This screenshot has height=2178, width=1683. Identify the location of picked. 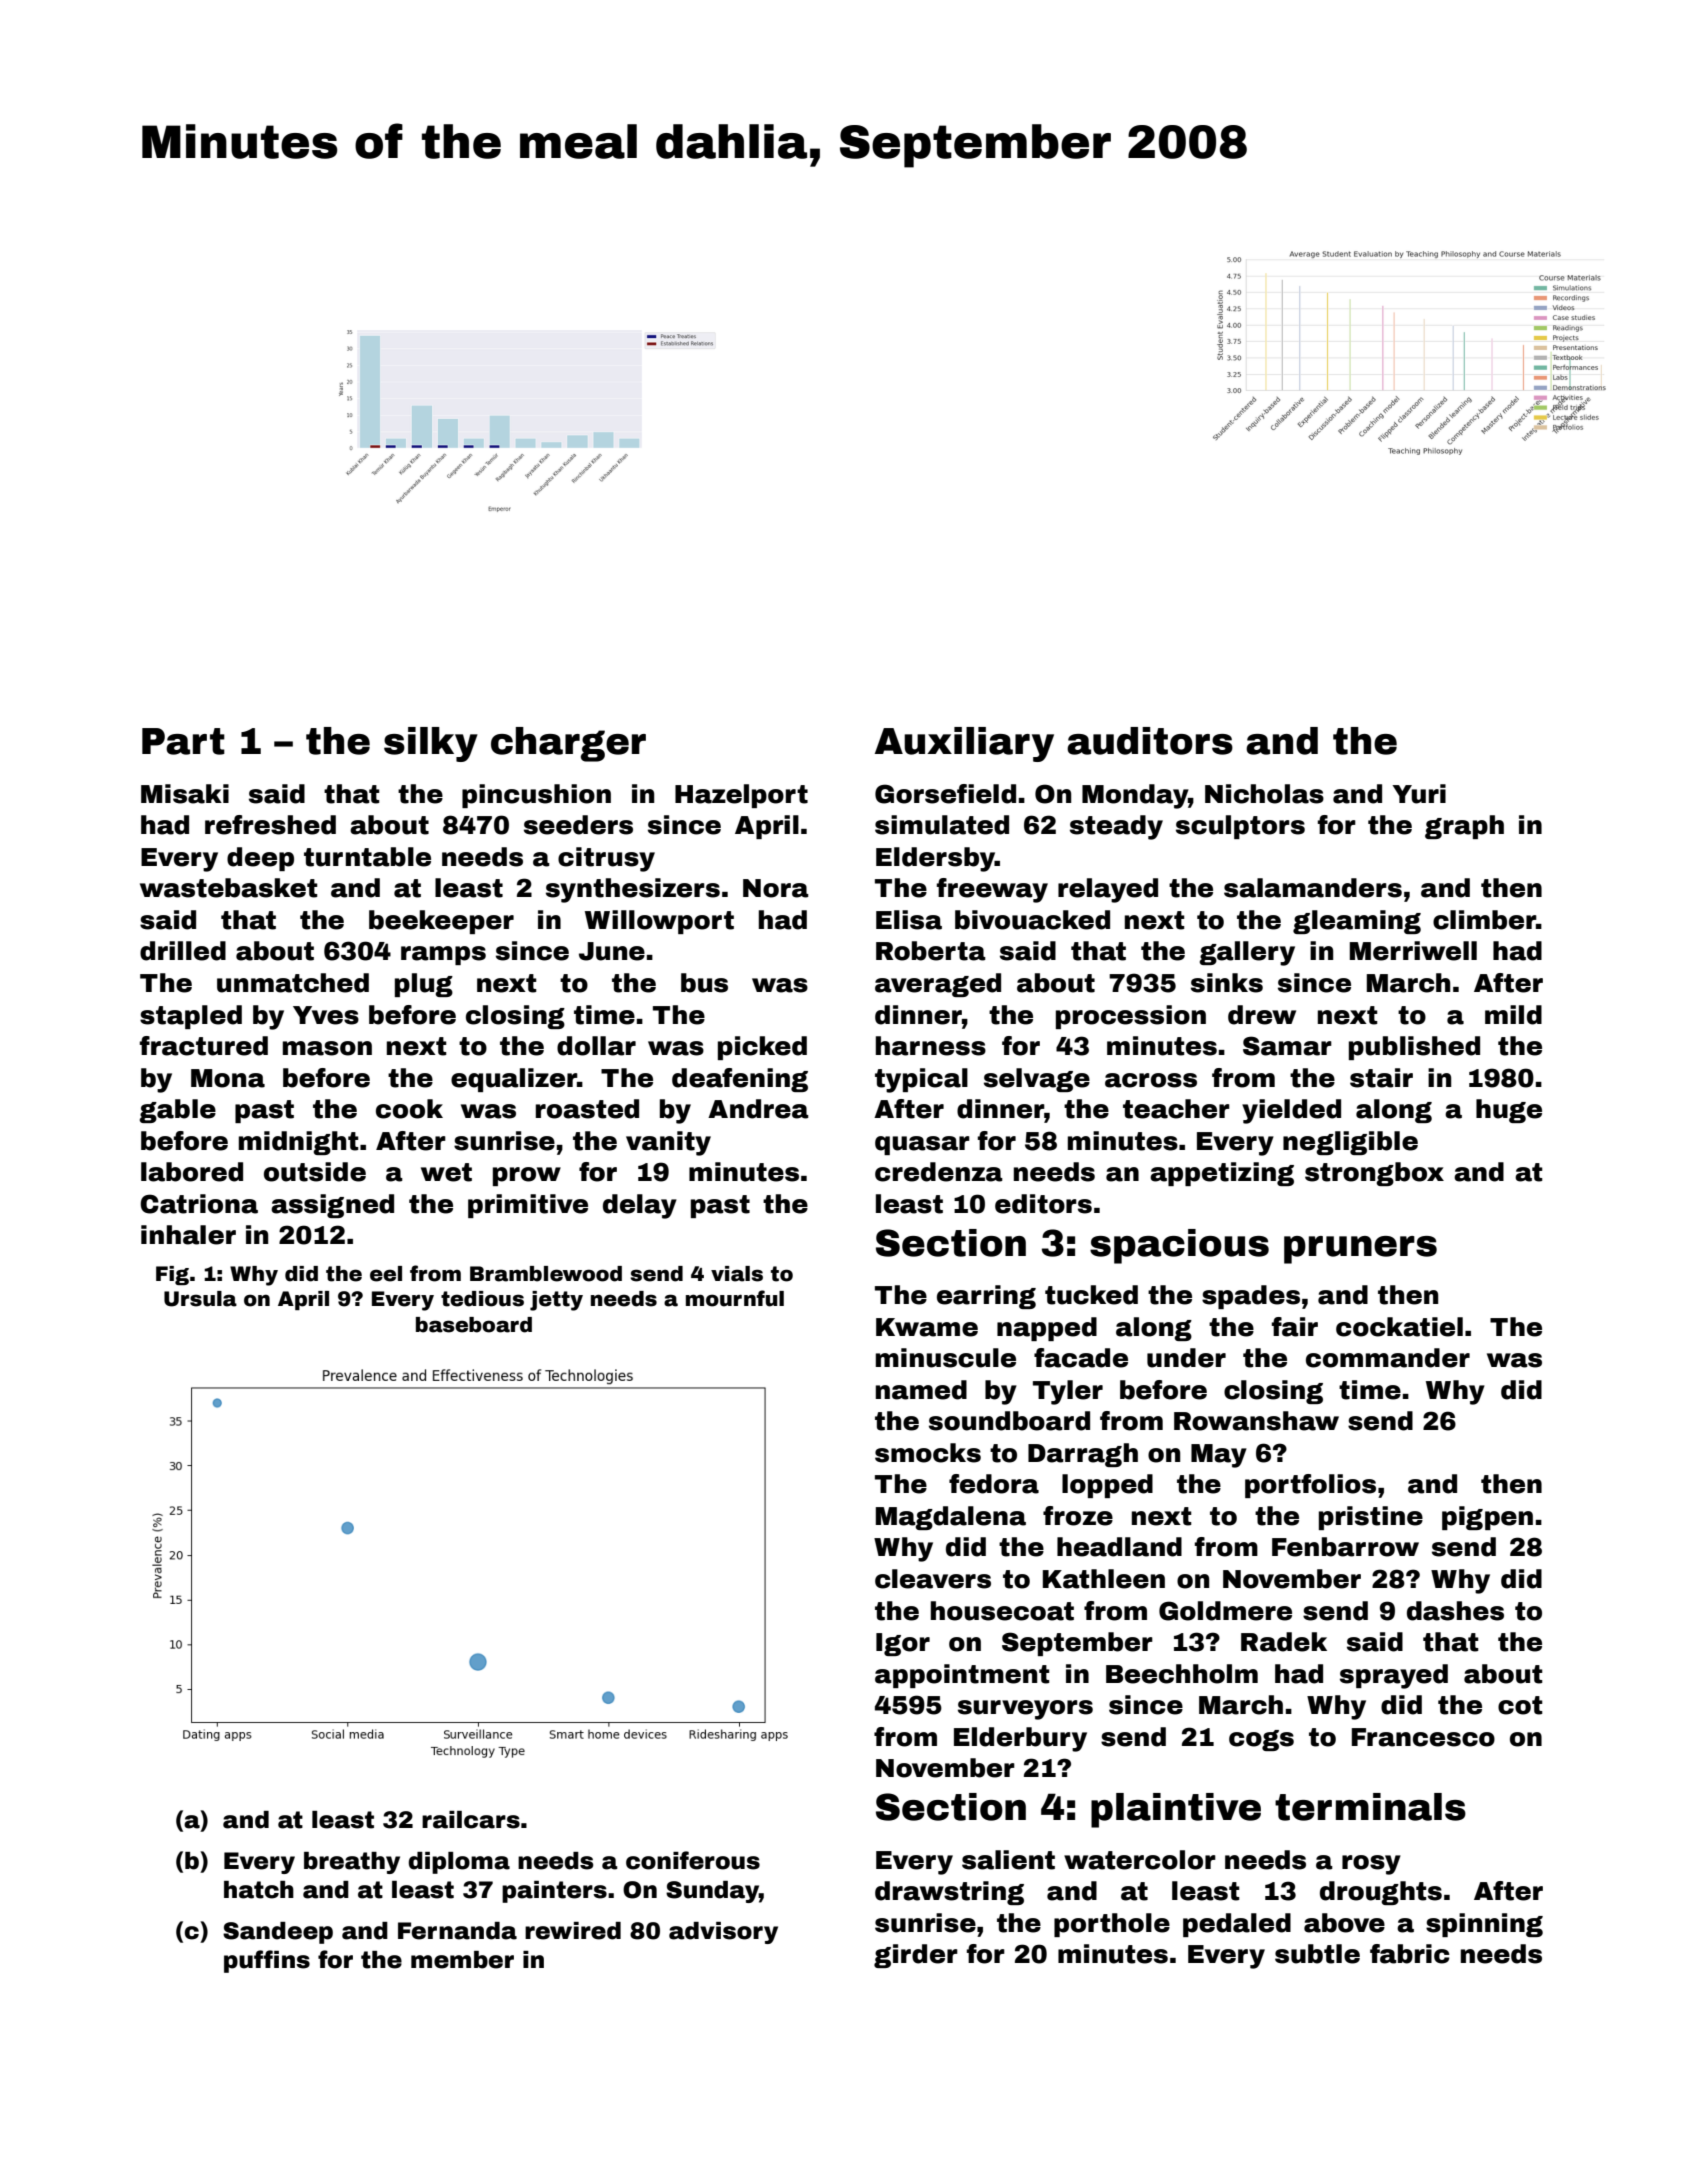
(762, 1048).
